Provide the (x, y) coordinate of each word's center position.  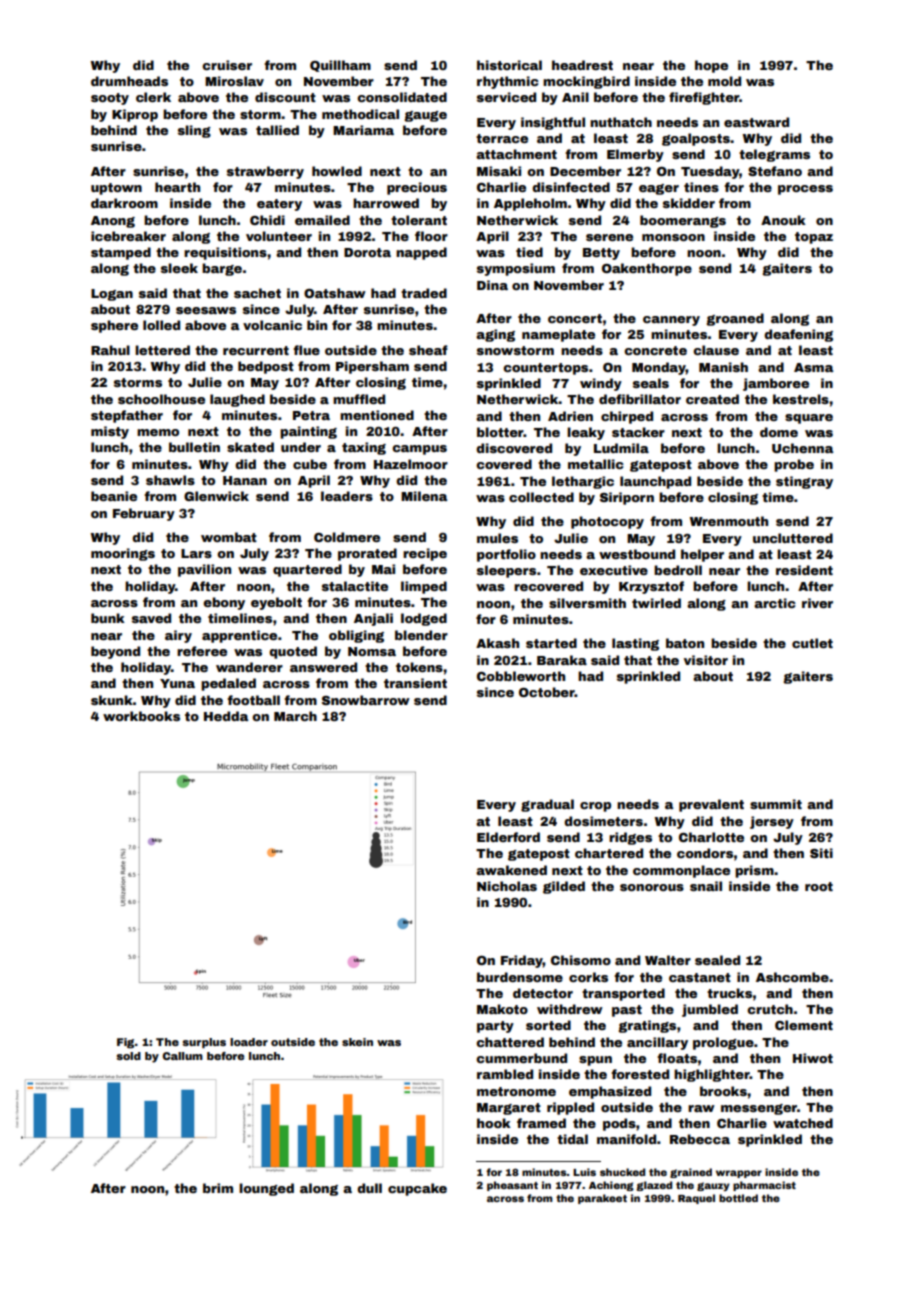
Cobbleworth (521, 676)
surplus (204, 1043)
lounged (266, 1189)
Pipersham (372, 367)
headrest (582, 65)
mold (724, 81)
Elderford (508, 837)
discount (285, 97)
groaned (735, 319)
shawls (170, 480)
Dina (492, 285)
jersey (772, 822)
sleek (179, 268)
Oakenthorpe (647, 269)
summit (776, 804)
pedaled (228, 684)
